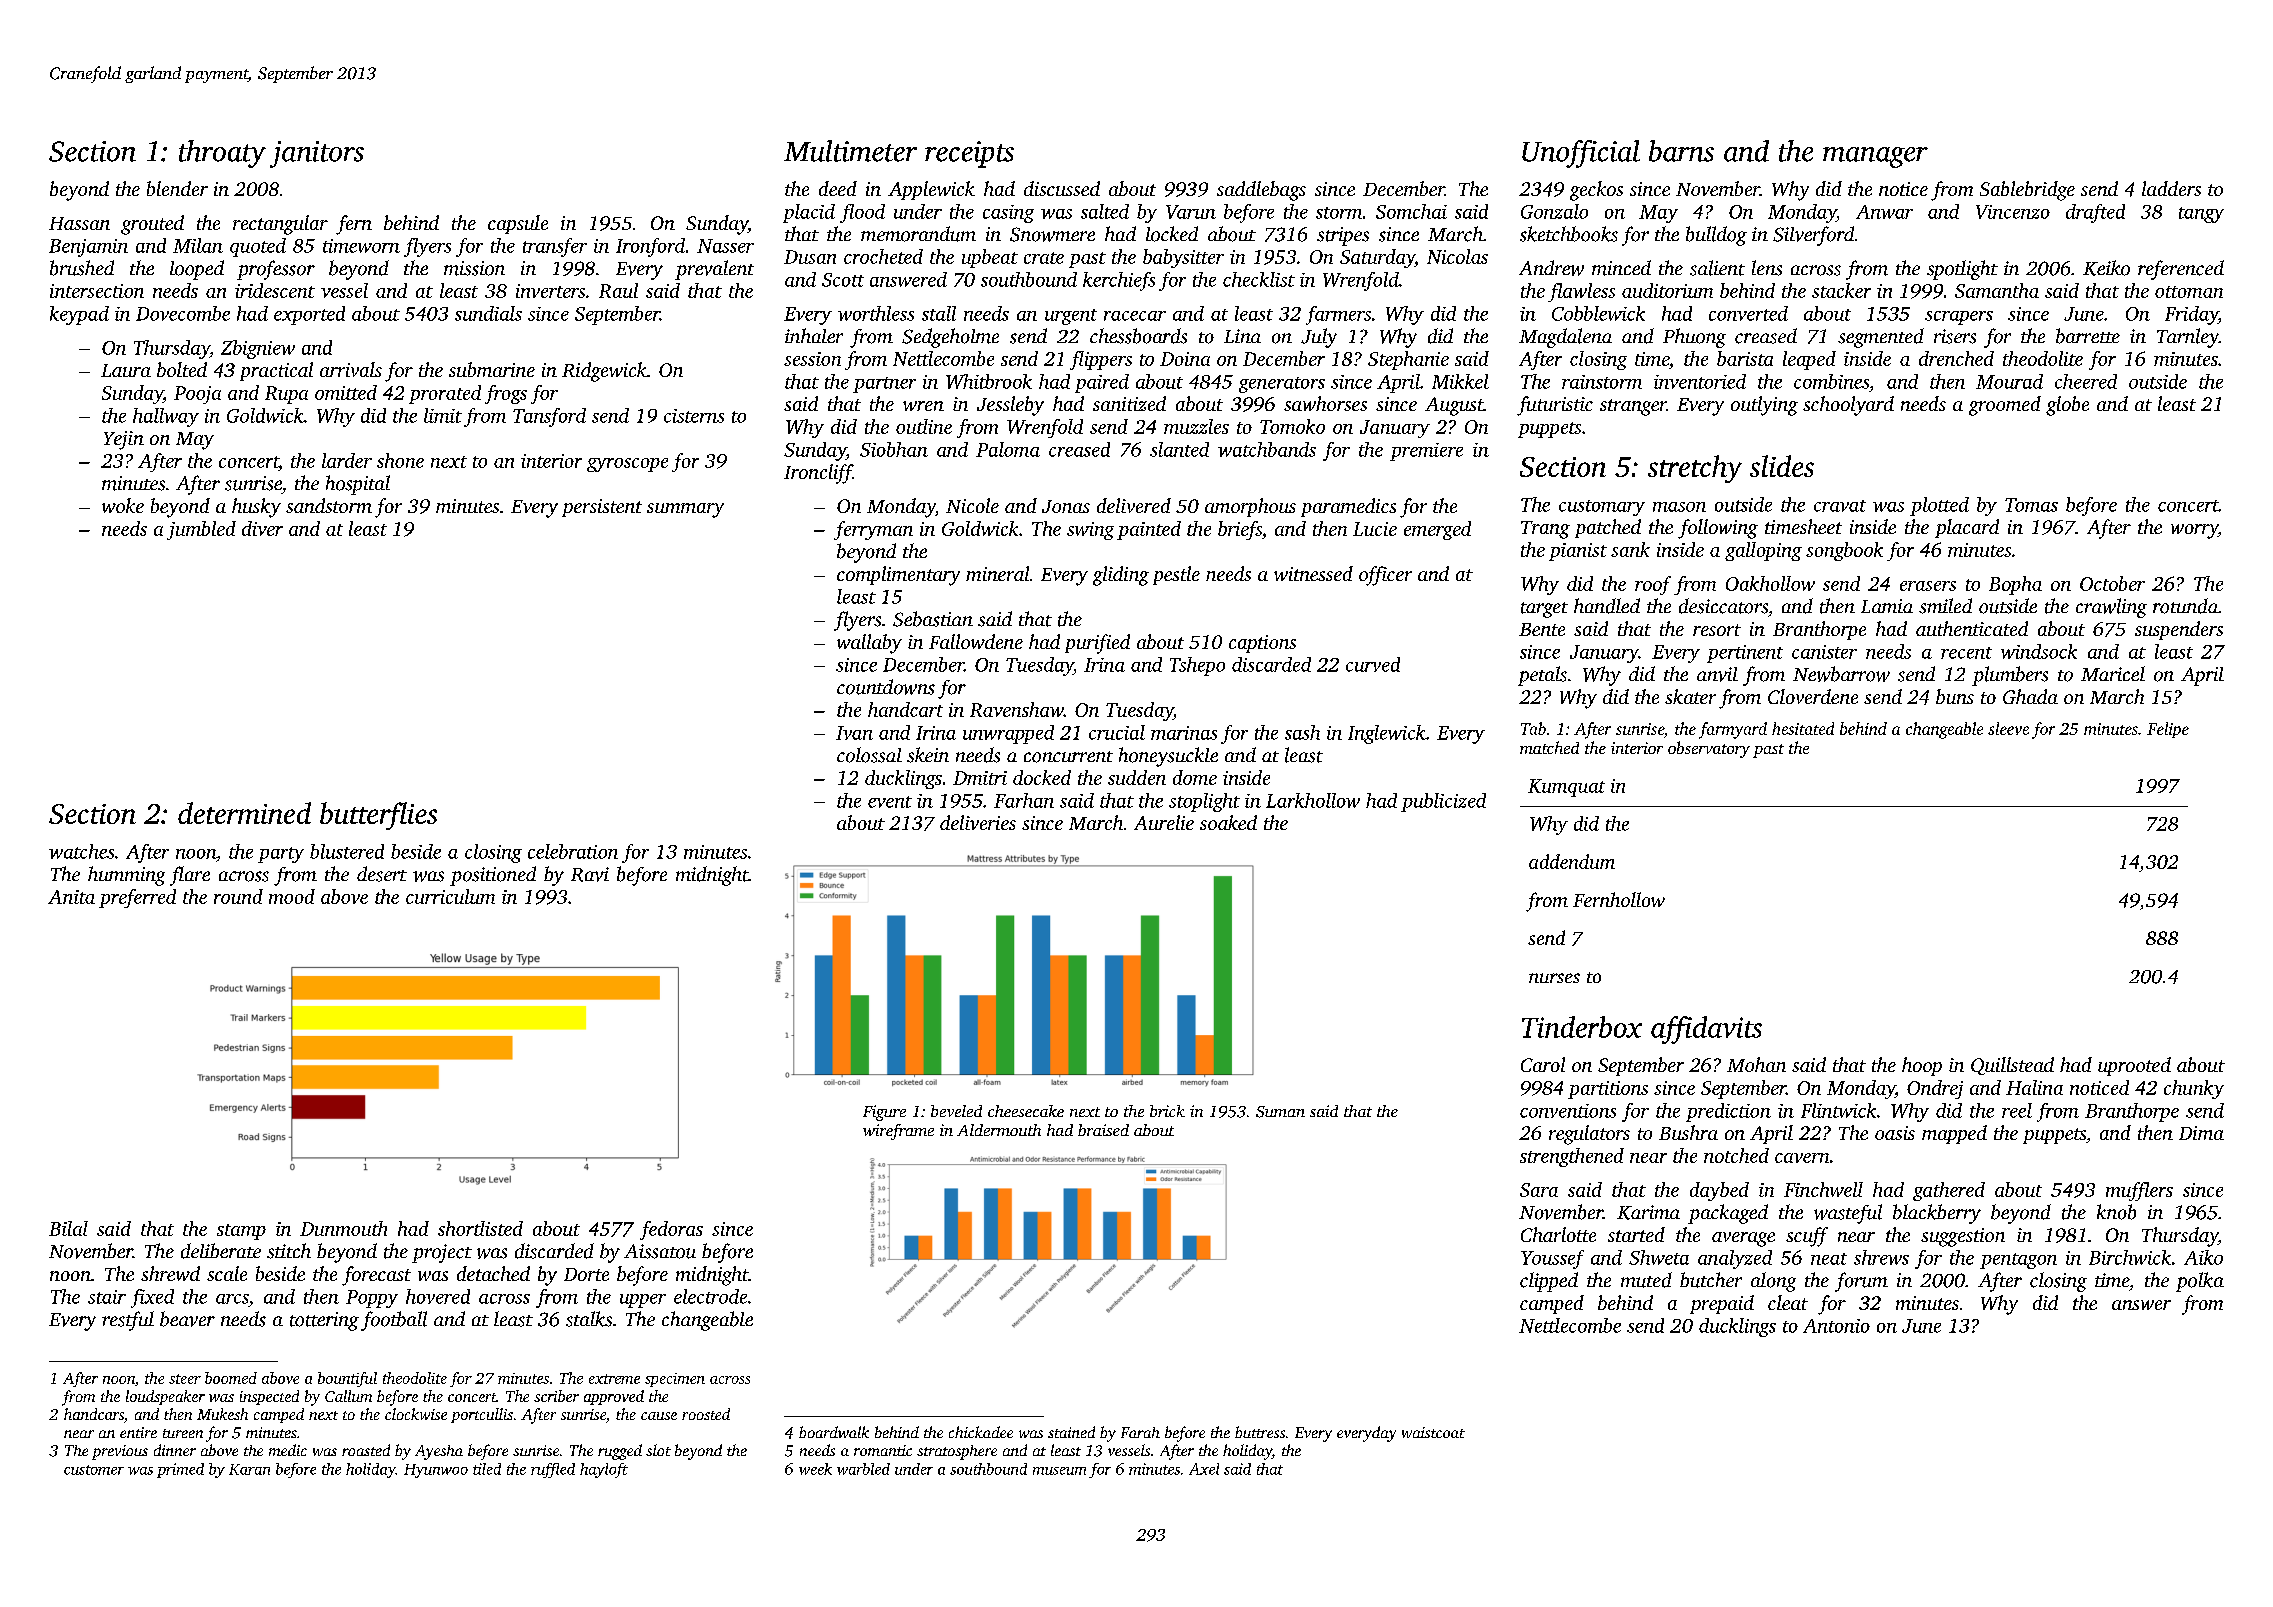 Image resolution: width=2273 pixels, height=1607 pixels. Describe the element at coordinates (1581, 154) in the screenshot. I see `Unofficial` at that location.
